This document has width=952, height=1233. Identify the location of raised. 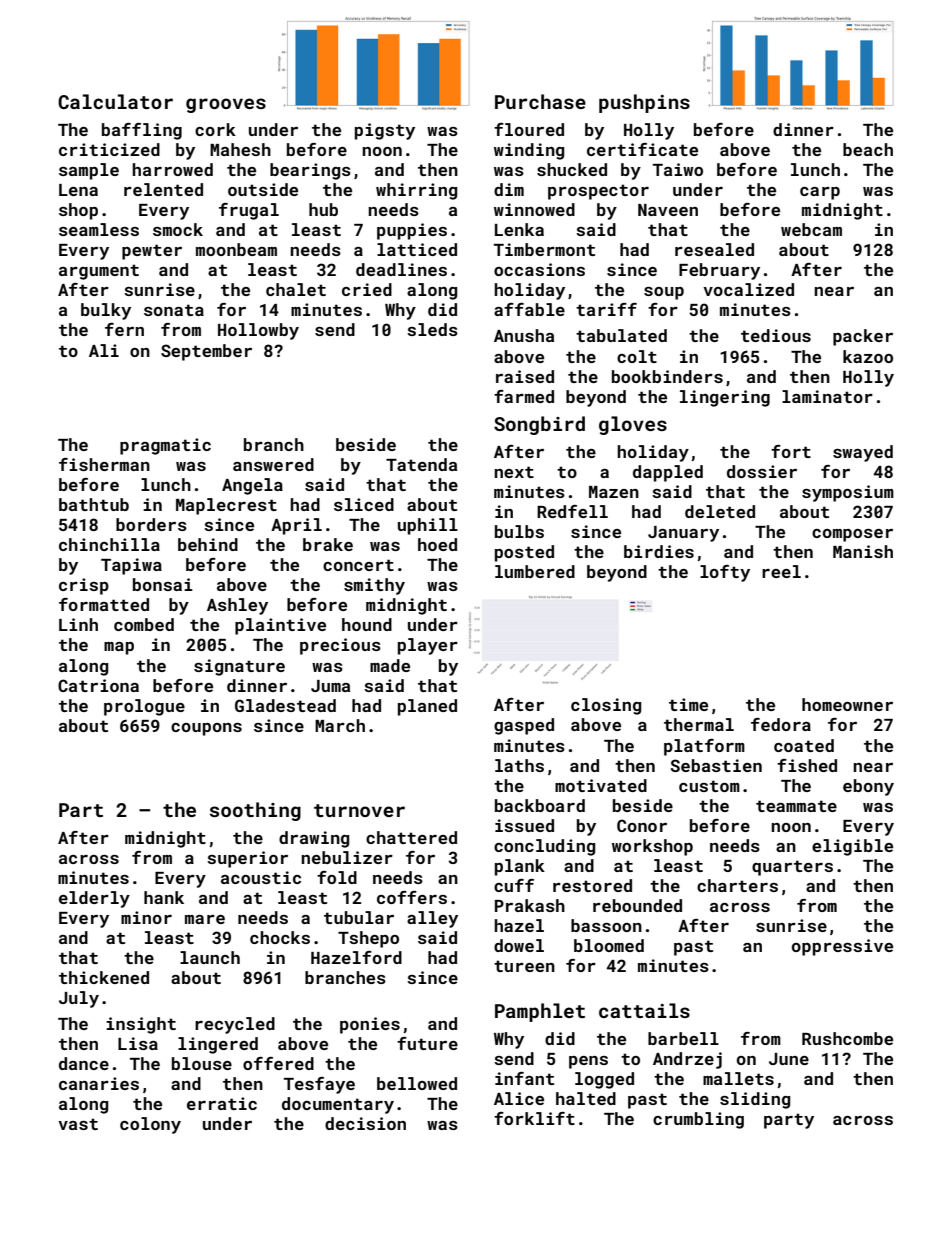
(525, 376).
